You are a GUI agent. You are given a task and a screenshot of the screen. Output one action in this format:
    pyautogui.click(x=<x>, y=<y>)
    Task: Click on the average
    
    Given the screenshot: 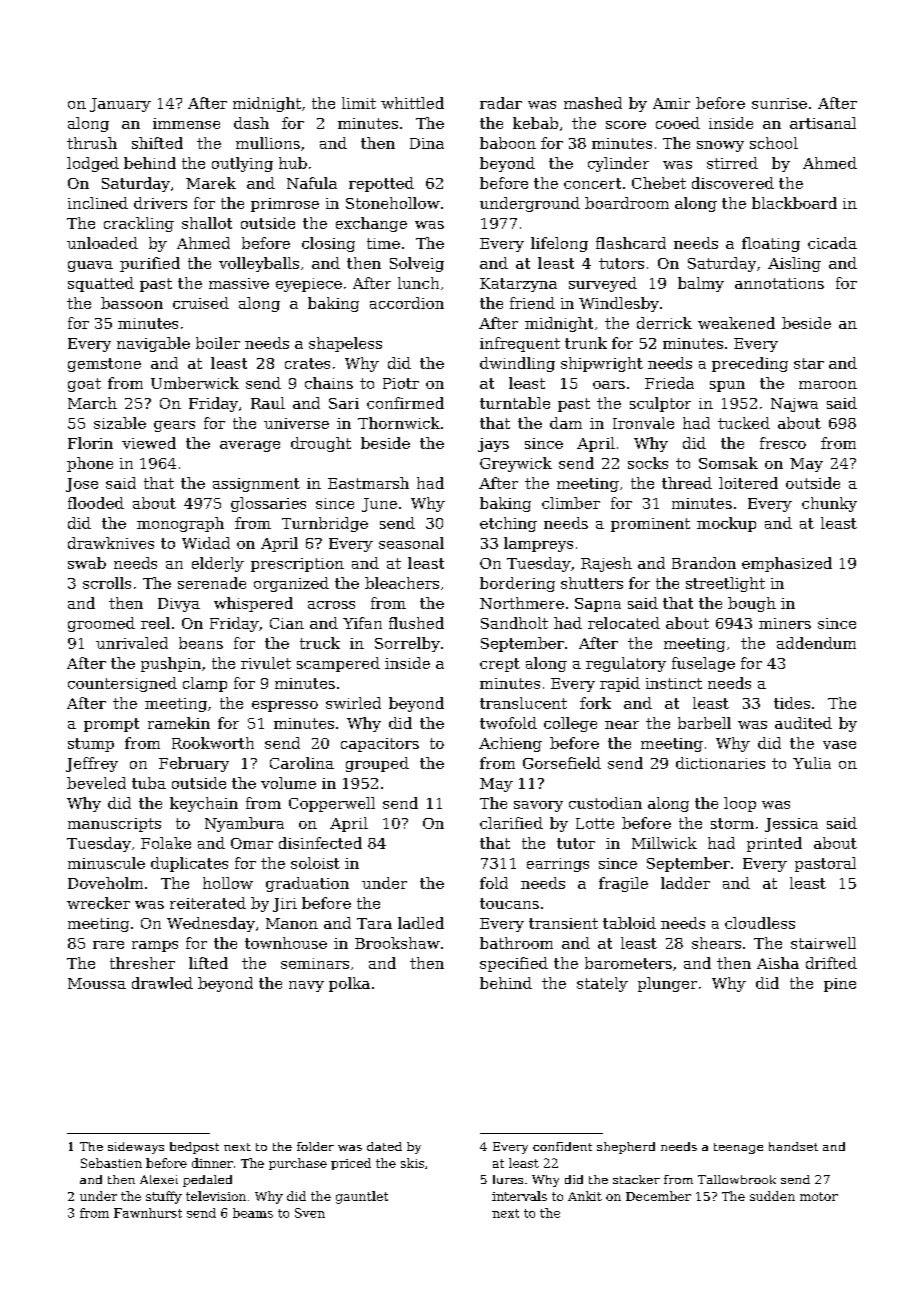 What is the action you would take?
    pyautogui.click(x=250, y=446)
